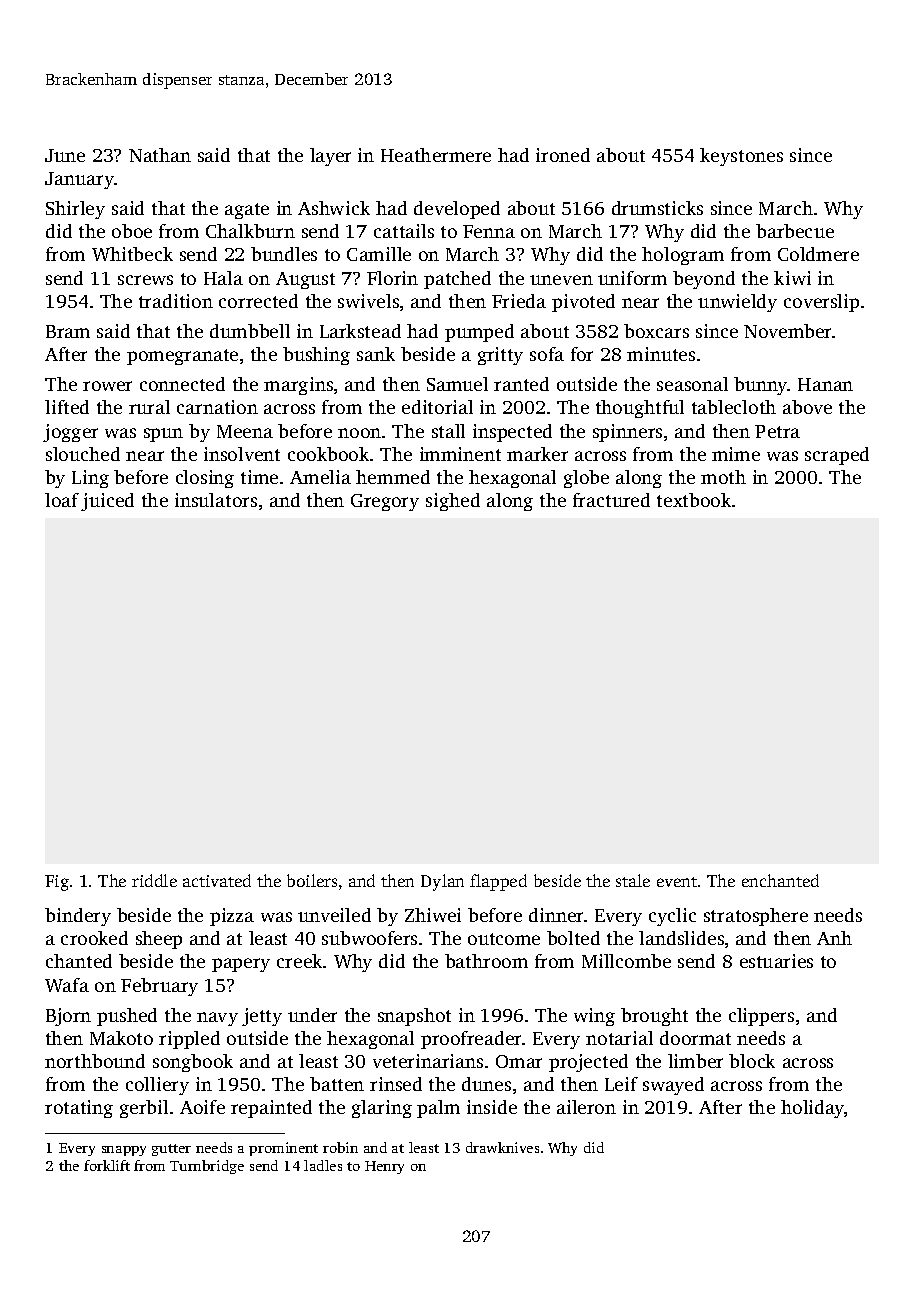 This screenshot has width=924, height=1314. Describe the element at coordinates (561, 280) in the screenshot. I see `uneven` at that location.
